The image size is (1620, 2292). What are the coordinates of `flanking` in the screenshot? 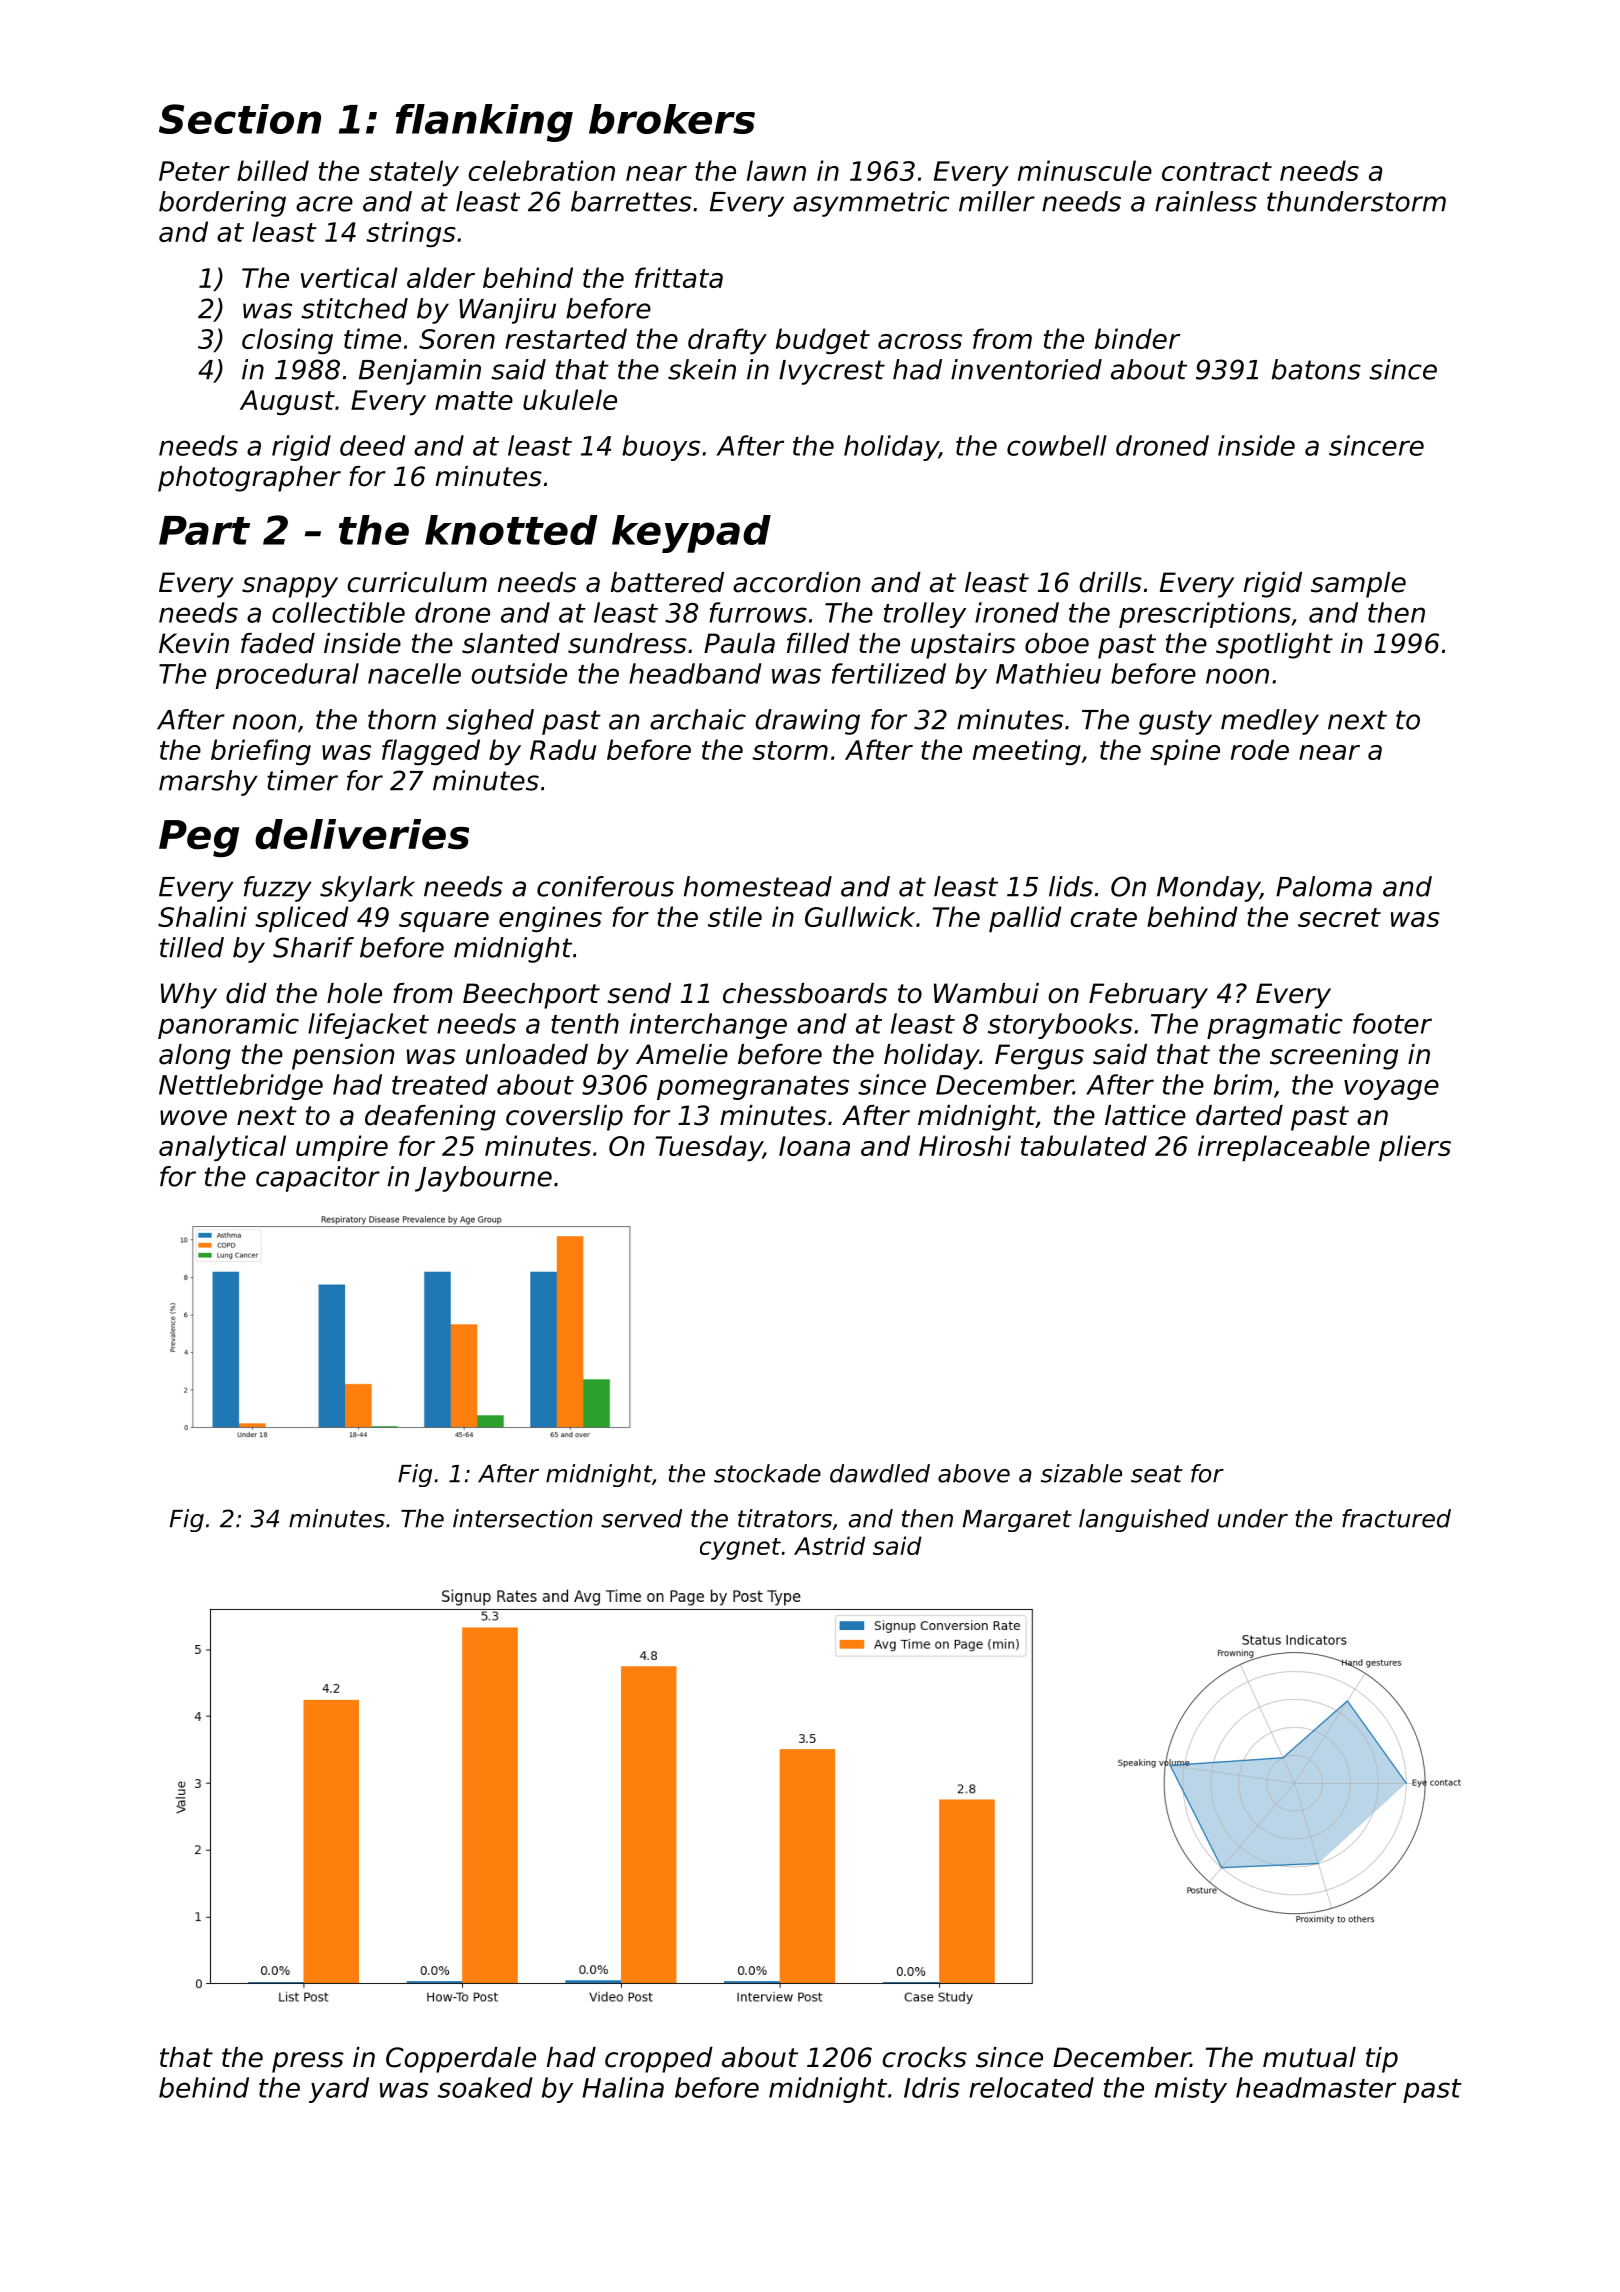 It's located at (484, 123).
